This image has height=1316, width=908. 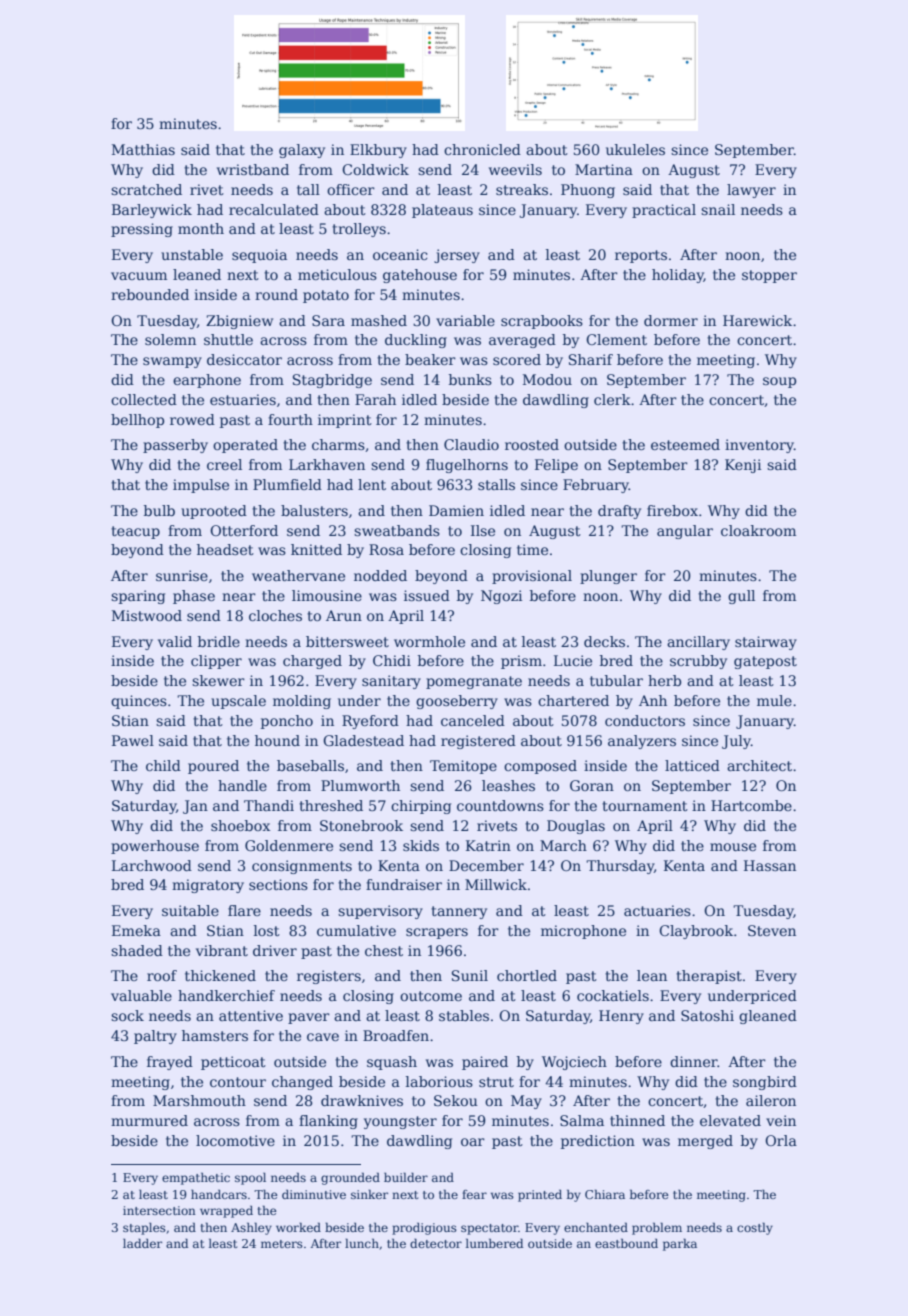 What do you see at coordinates (442, 211) in the image?
I see `plateaus` at bounding box center [442, 211].
